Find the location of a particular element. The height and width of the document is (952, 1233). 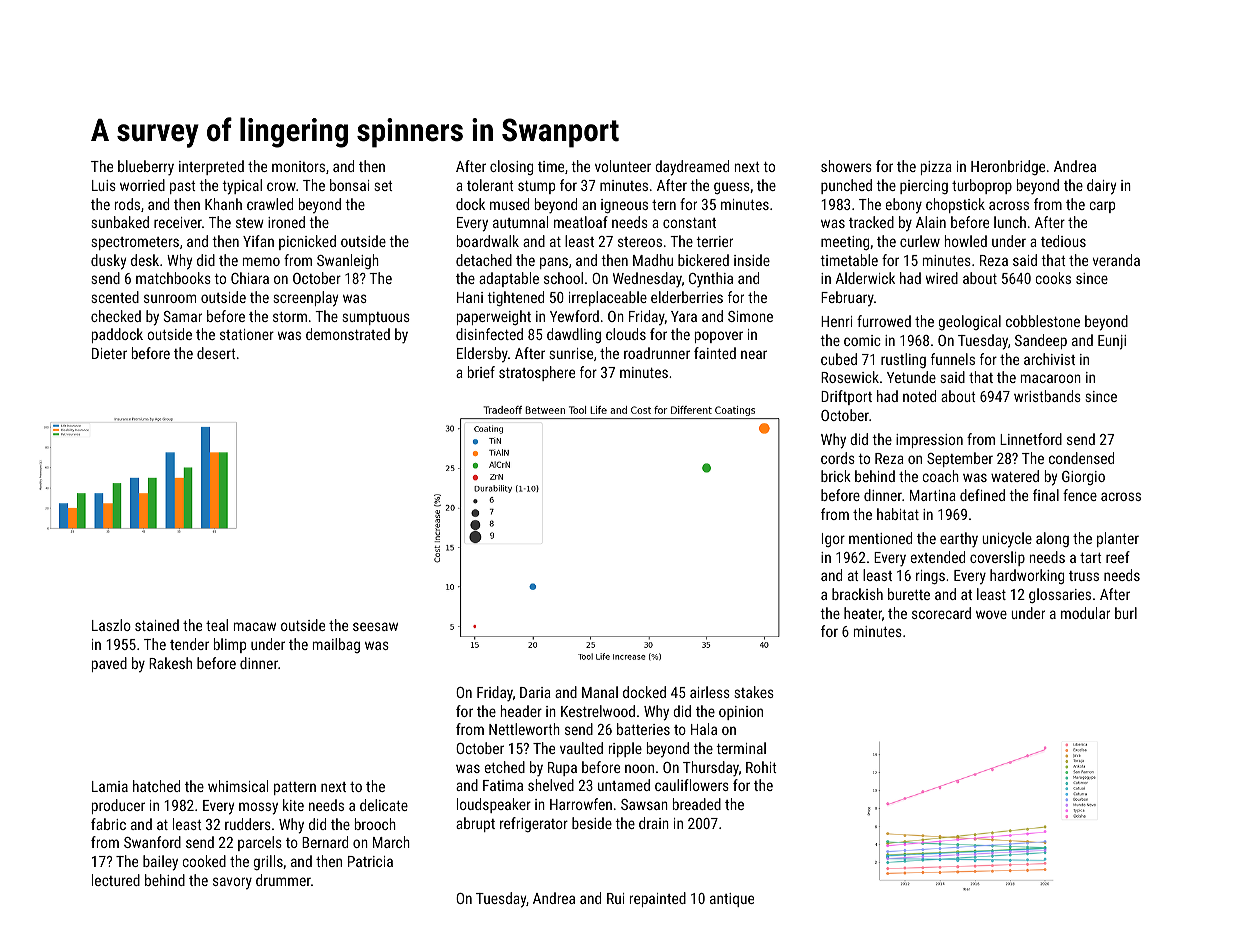

Heronbridge is located at coordinates (1008, 167).
